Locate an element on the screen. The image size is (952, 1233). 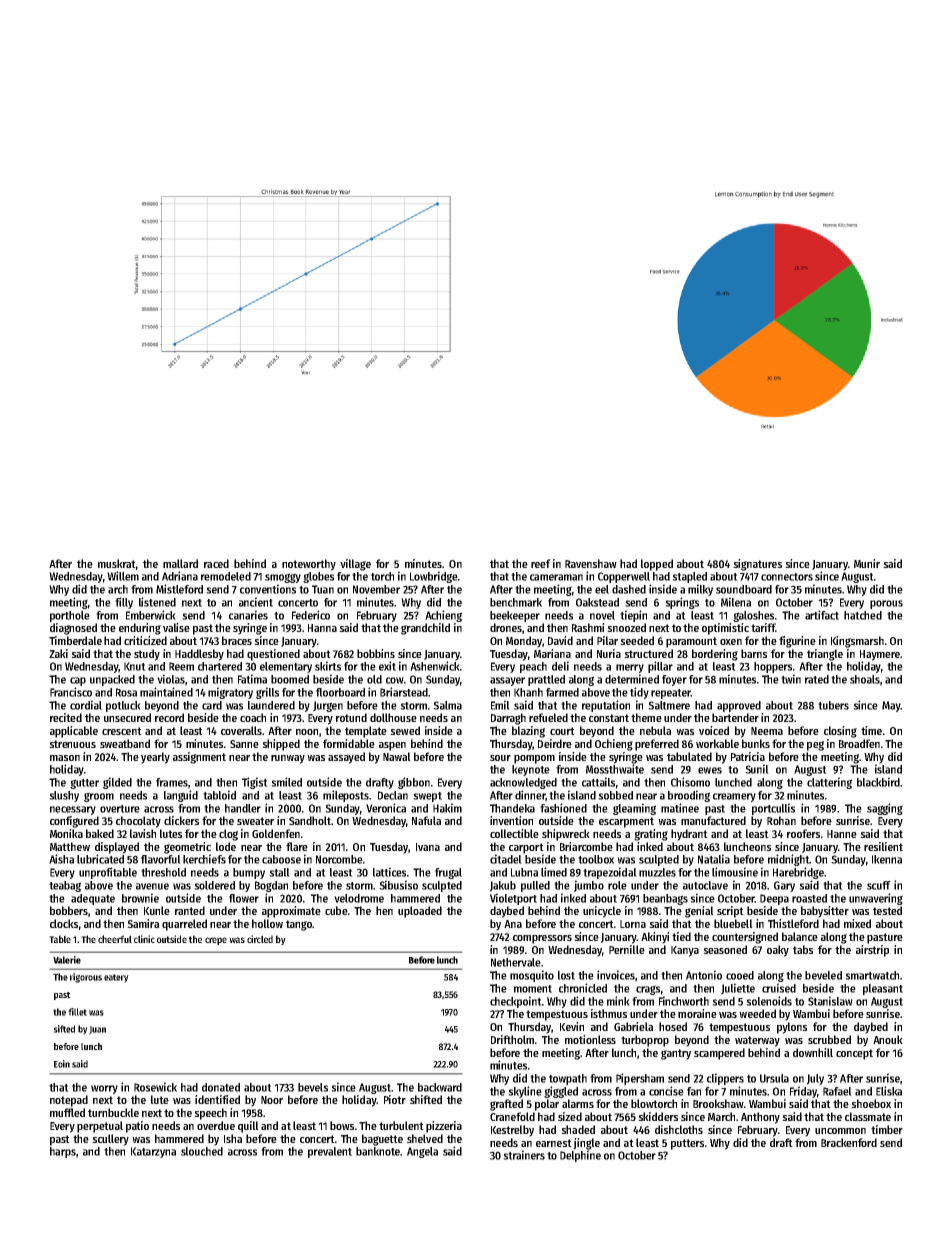
tabulated is located at coordinates (689, 756).
